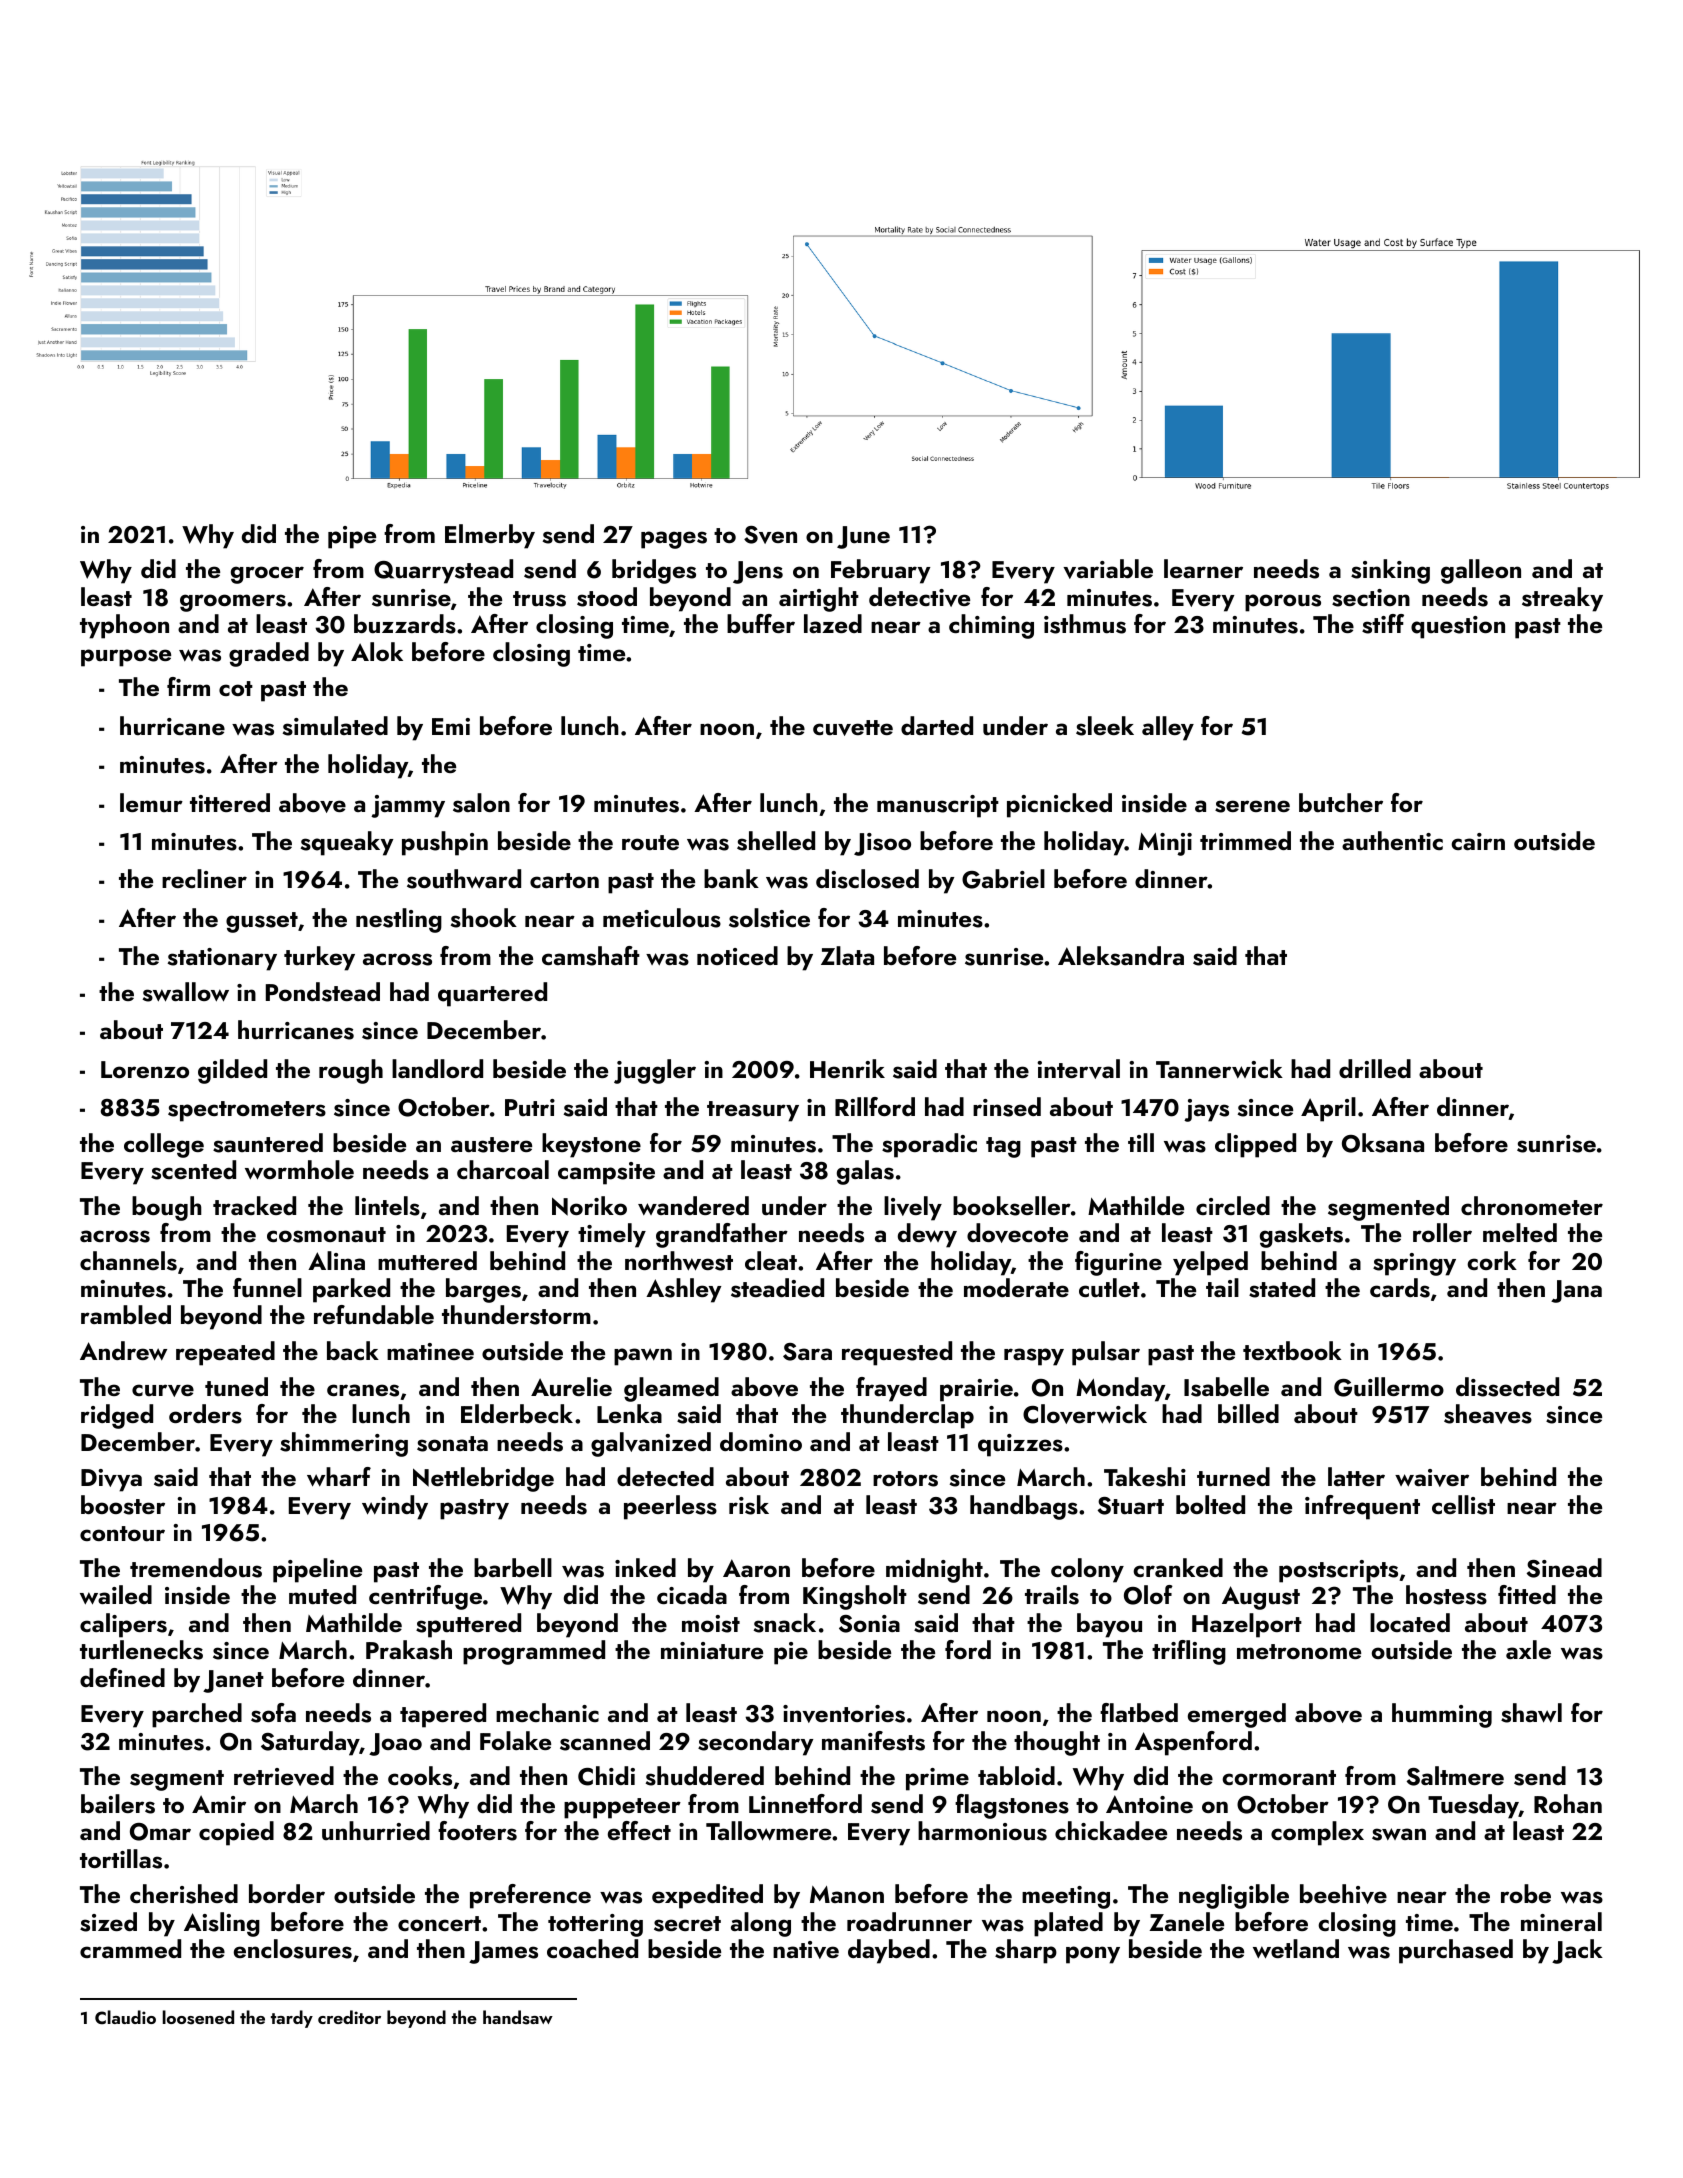 The width and height of the page is (1683, 2178). I want to click on quizzes, so click(1020, 1445).
